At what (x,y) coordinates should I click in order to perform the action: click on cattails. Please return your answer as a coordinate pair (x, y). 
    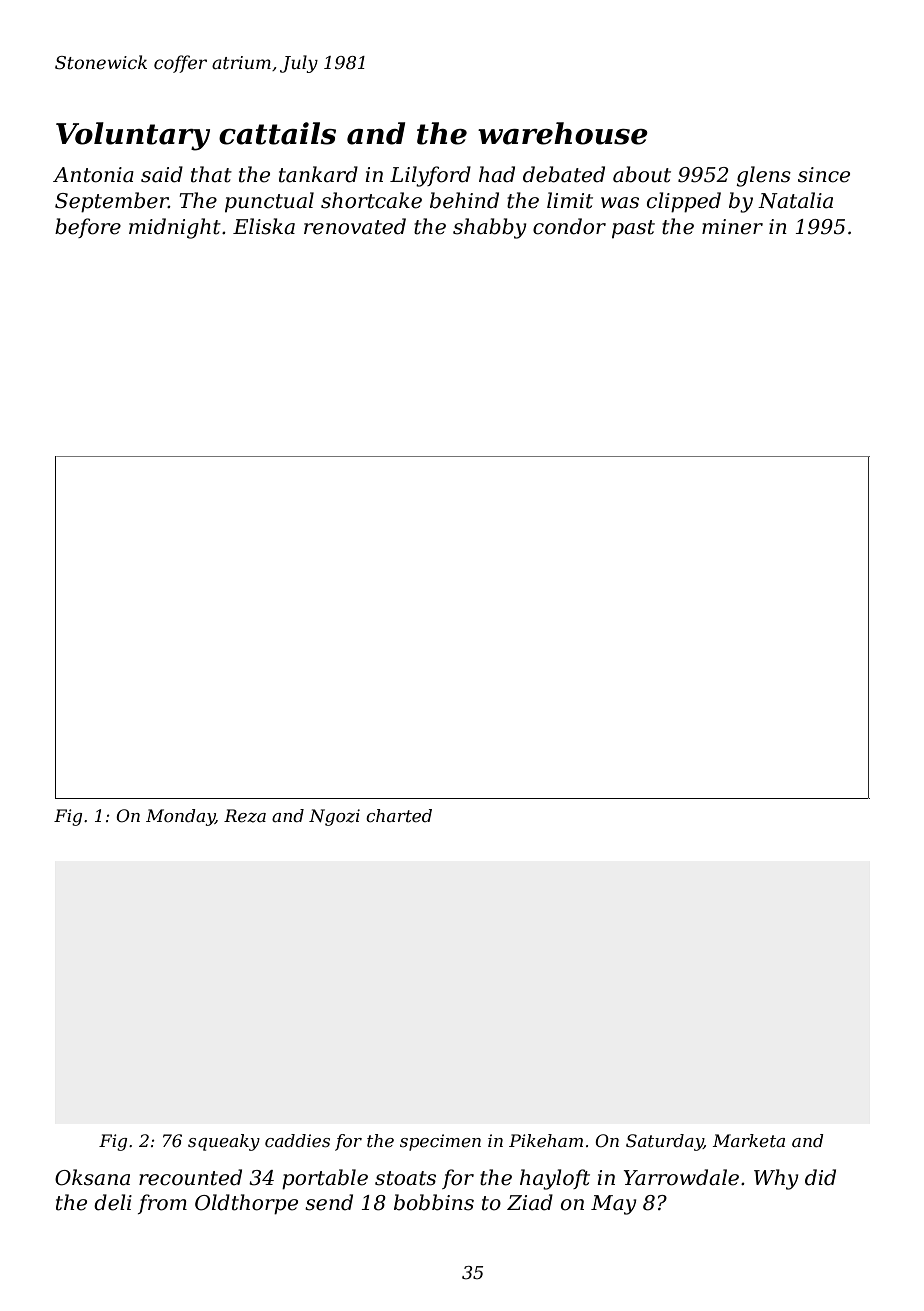
    Looking at the image, I should click on (277, 133).
